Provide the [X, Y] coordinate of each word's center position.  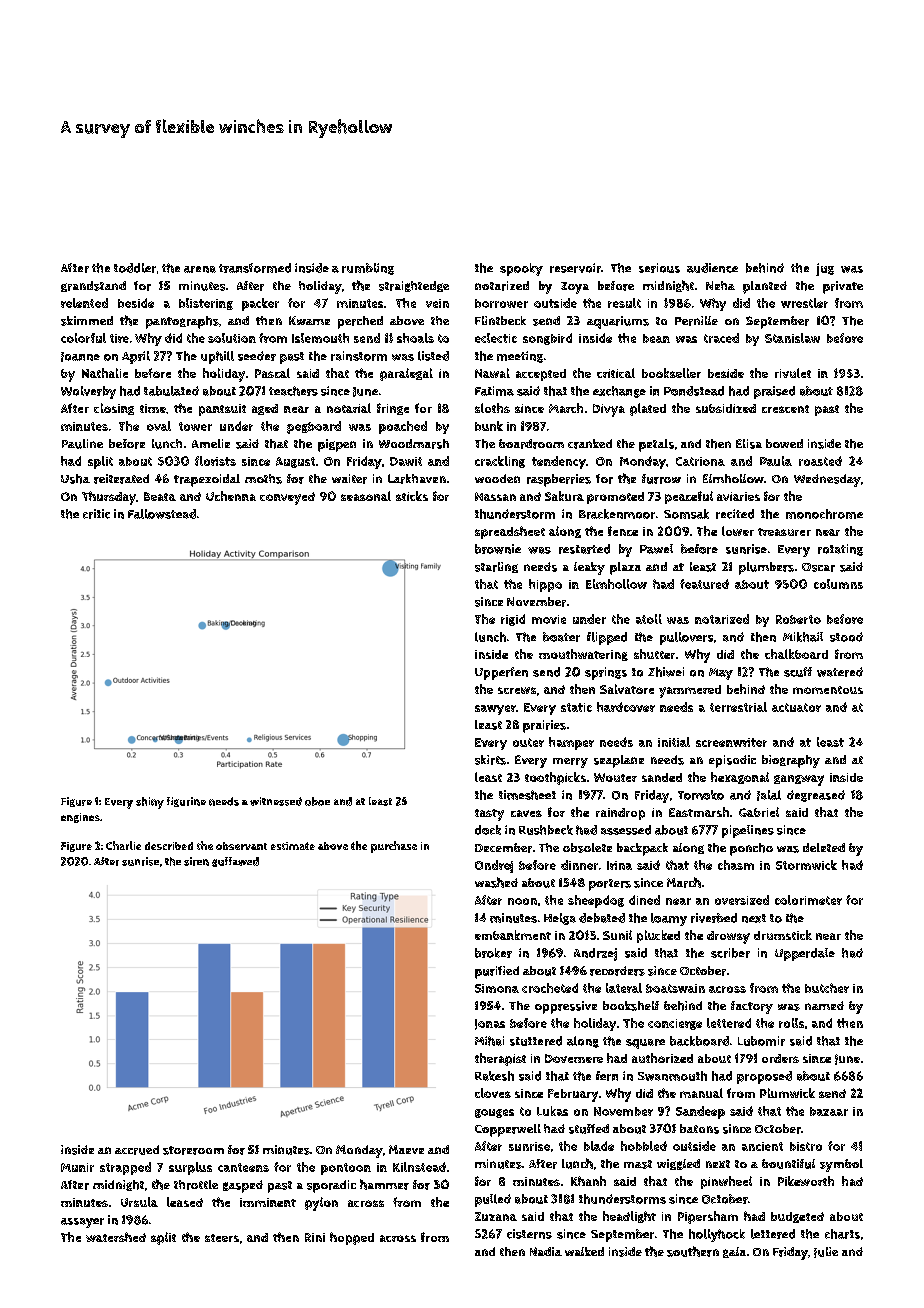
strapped [125, 1168]
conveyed [287, 498]
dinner [579, 865]
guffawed [235, 862]
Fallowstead [162, 514]
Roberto [798, 619]
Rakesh [494, 1076]
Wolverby [88, 392]
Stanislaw [792, 338]
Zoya [575, 288]
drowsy [728, 937]
